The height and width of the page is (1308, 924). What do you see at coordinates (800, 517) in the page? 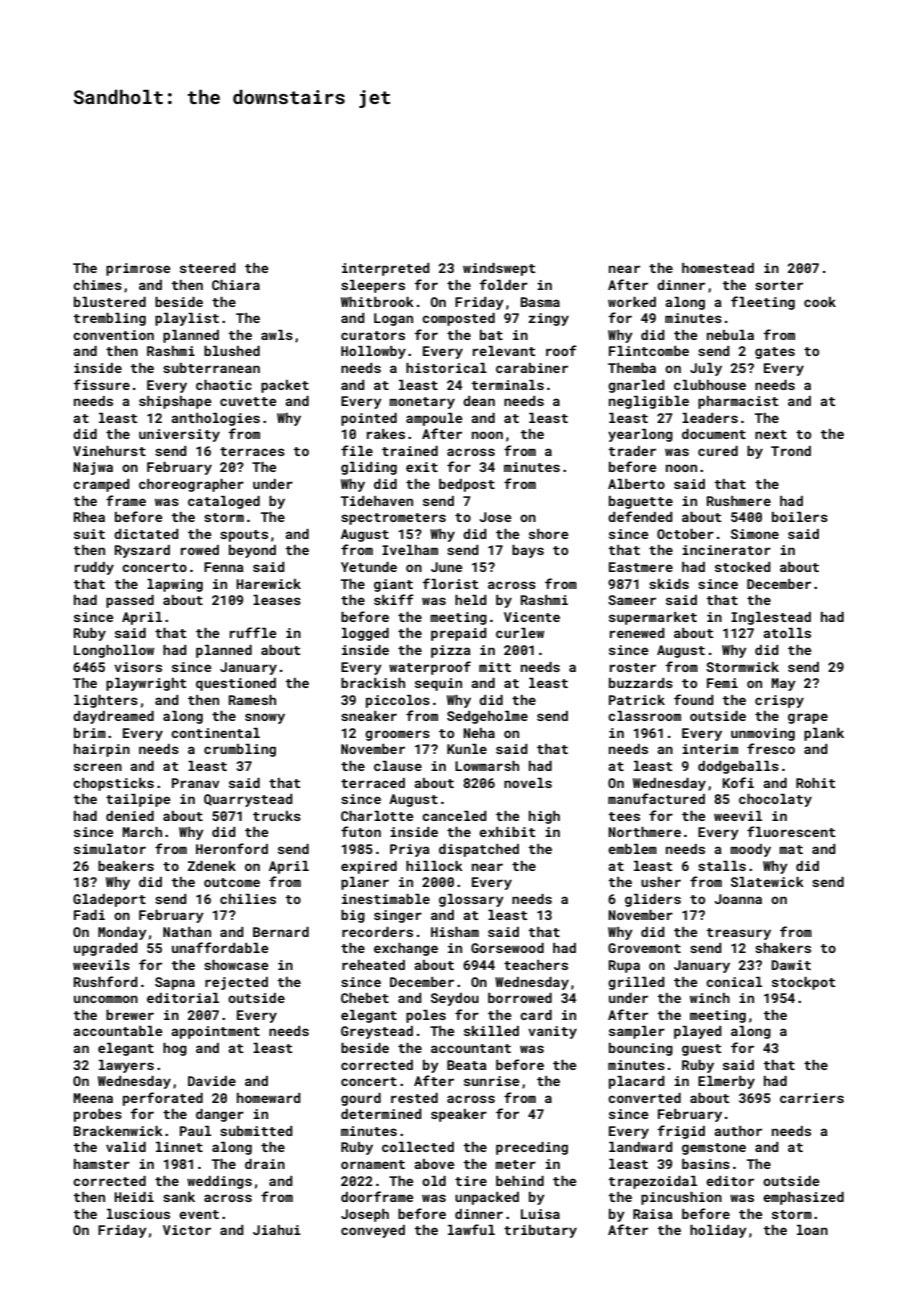
I see `boilers` at bounding box center [800, 517].
